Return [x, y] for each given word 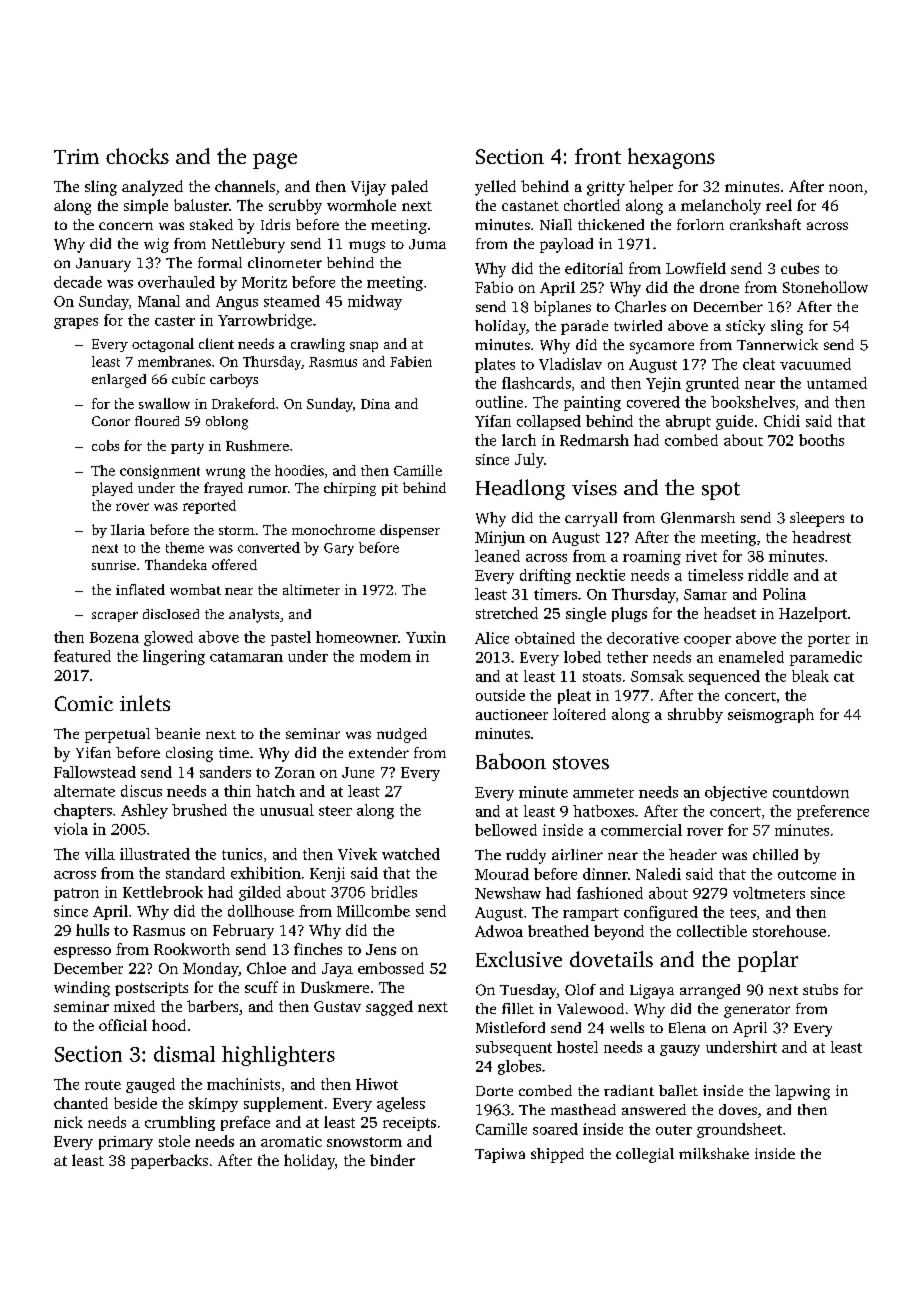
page [275, 161]
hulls [92, 930]
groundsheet [739, 1130]
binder [392, 1160]
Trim [76, 156]
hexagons [671, 158]
